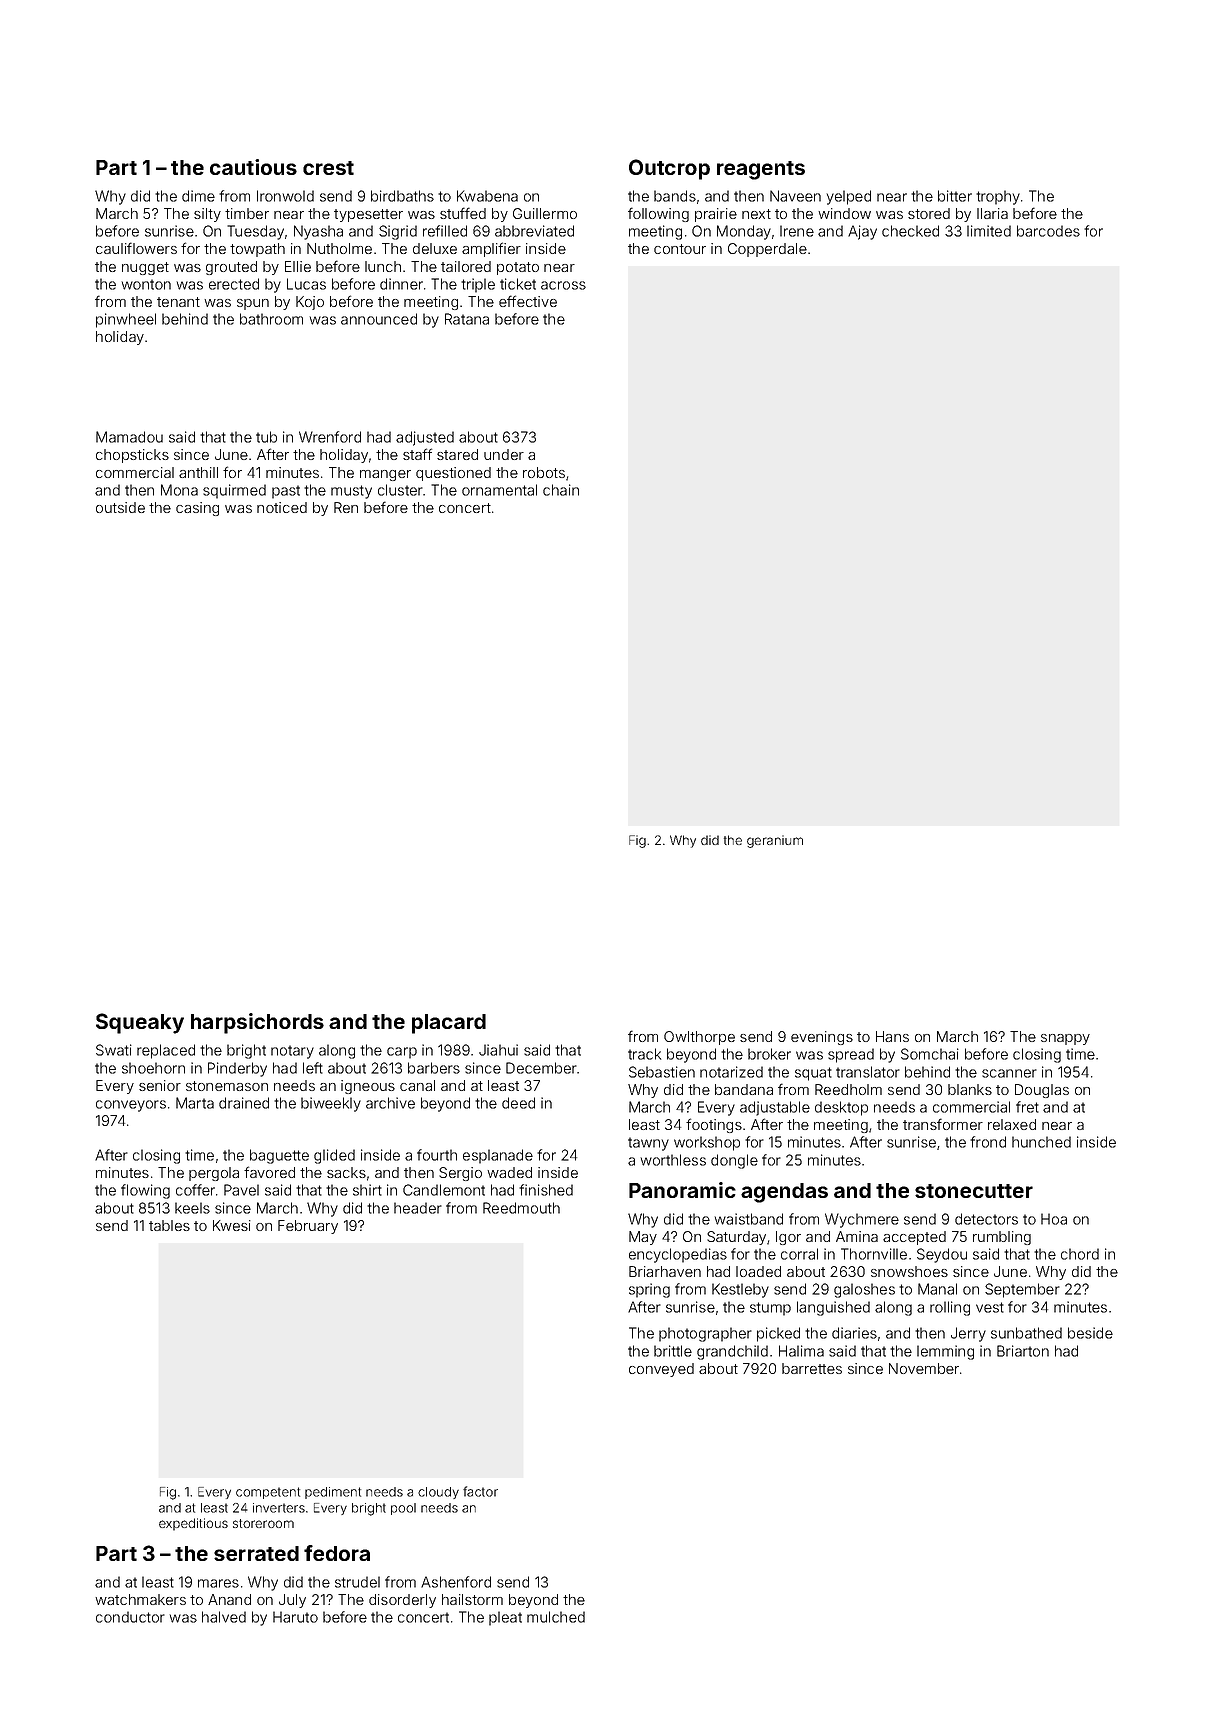  Describe the element at coordinates (556, 1617) in the screenshot. I see `mulched` at that location.
